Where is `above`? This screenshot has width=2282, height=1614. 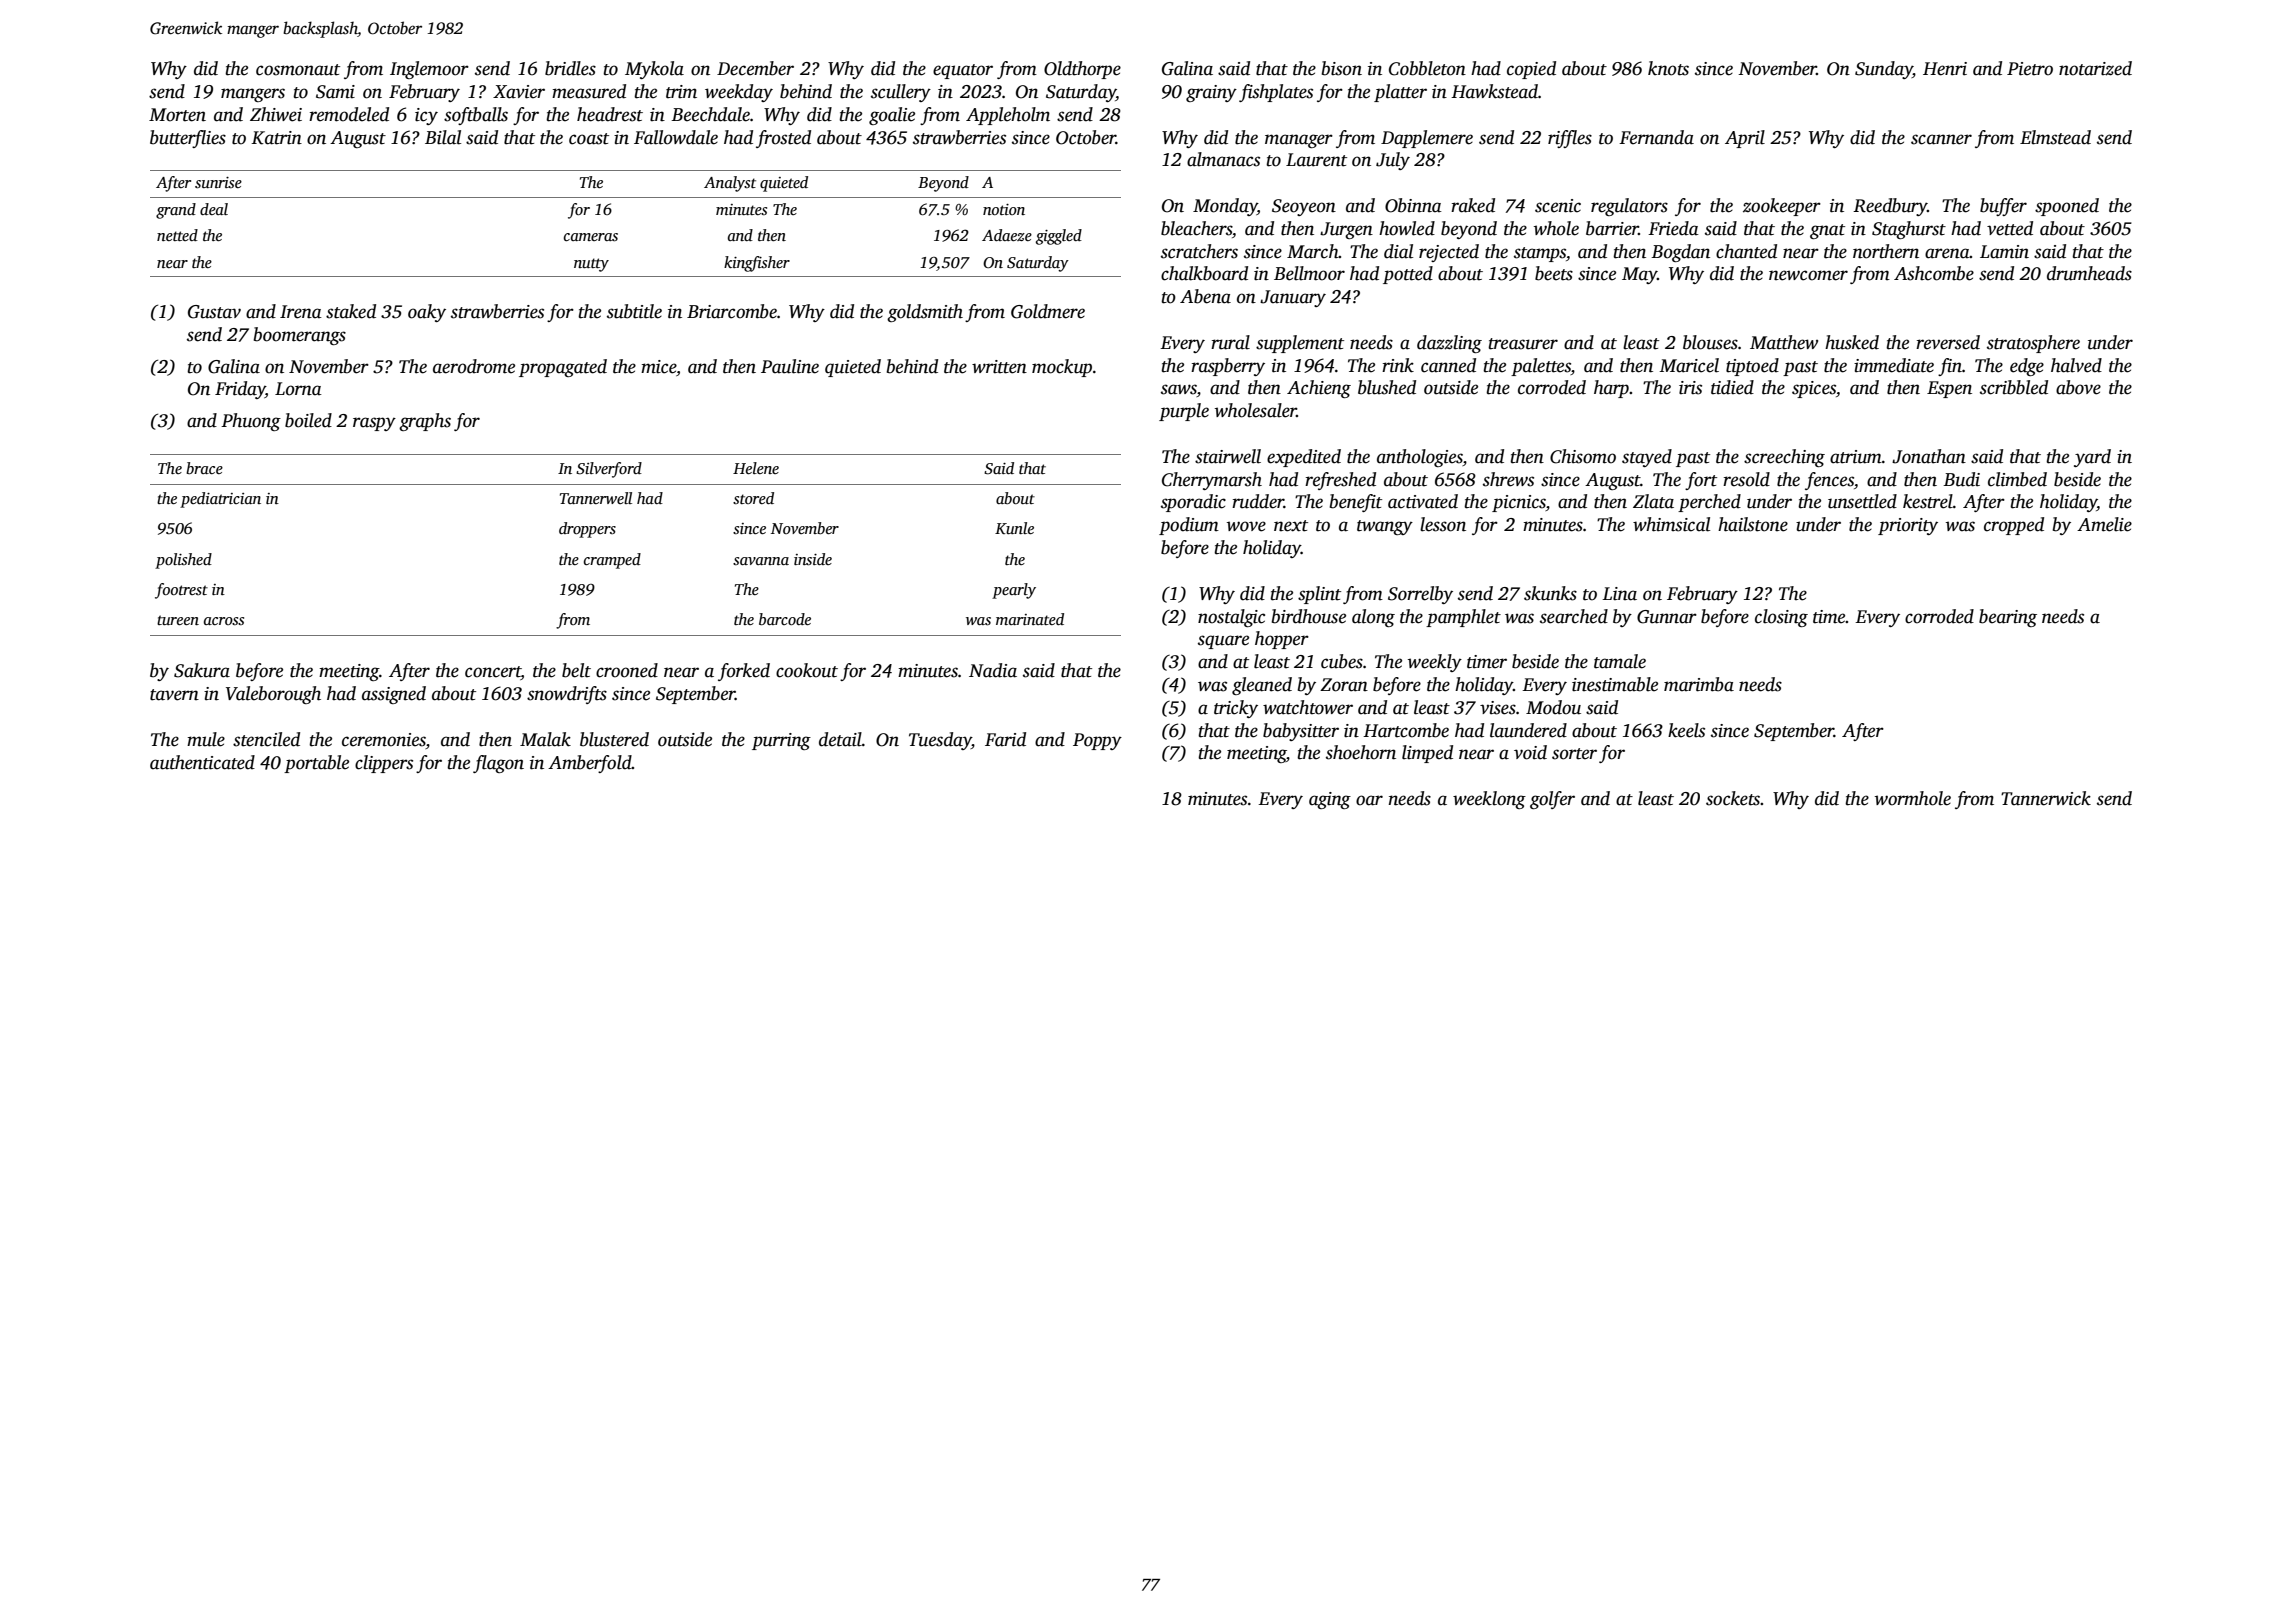
above is located at coordinates (2078, 387).
